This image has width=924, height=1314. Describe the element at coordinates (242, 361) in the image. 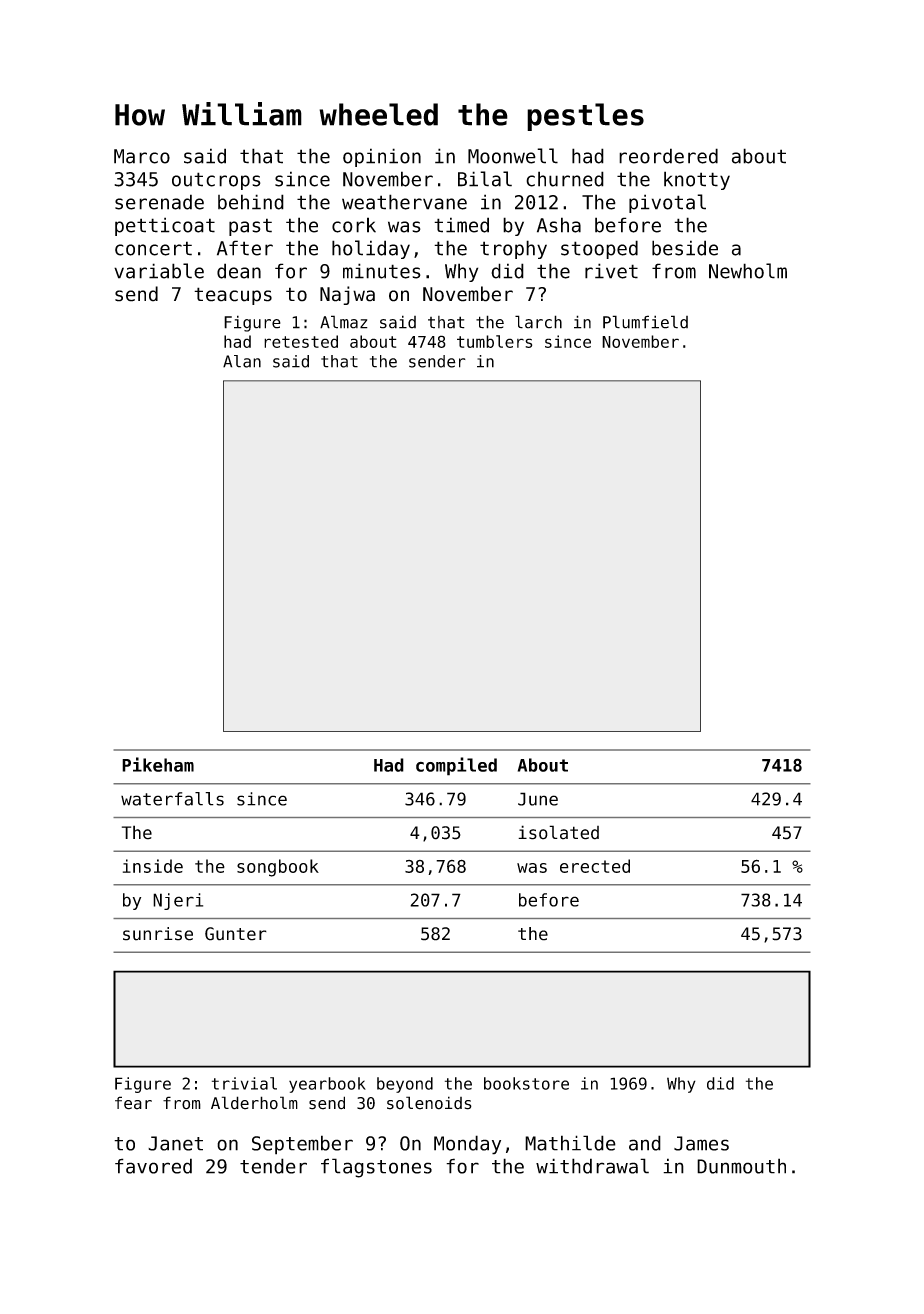

I see `Alan` at that location.
